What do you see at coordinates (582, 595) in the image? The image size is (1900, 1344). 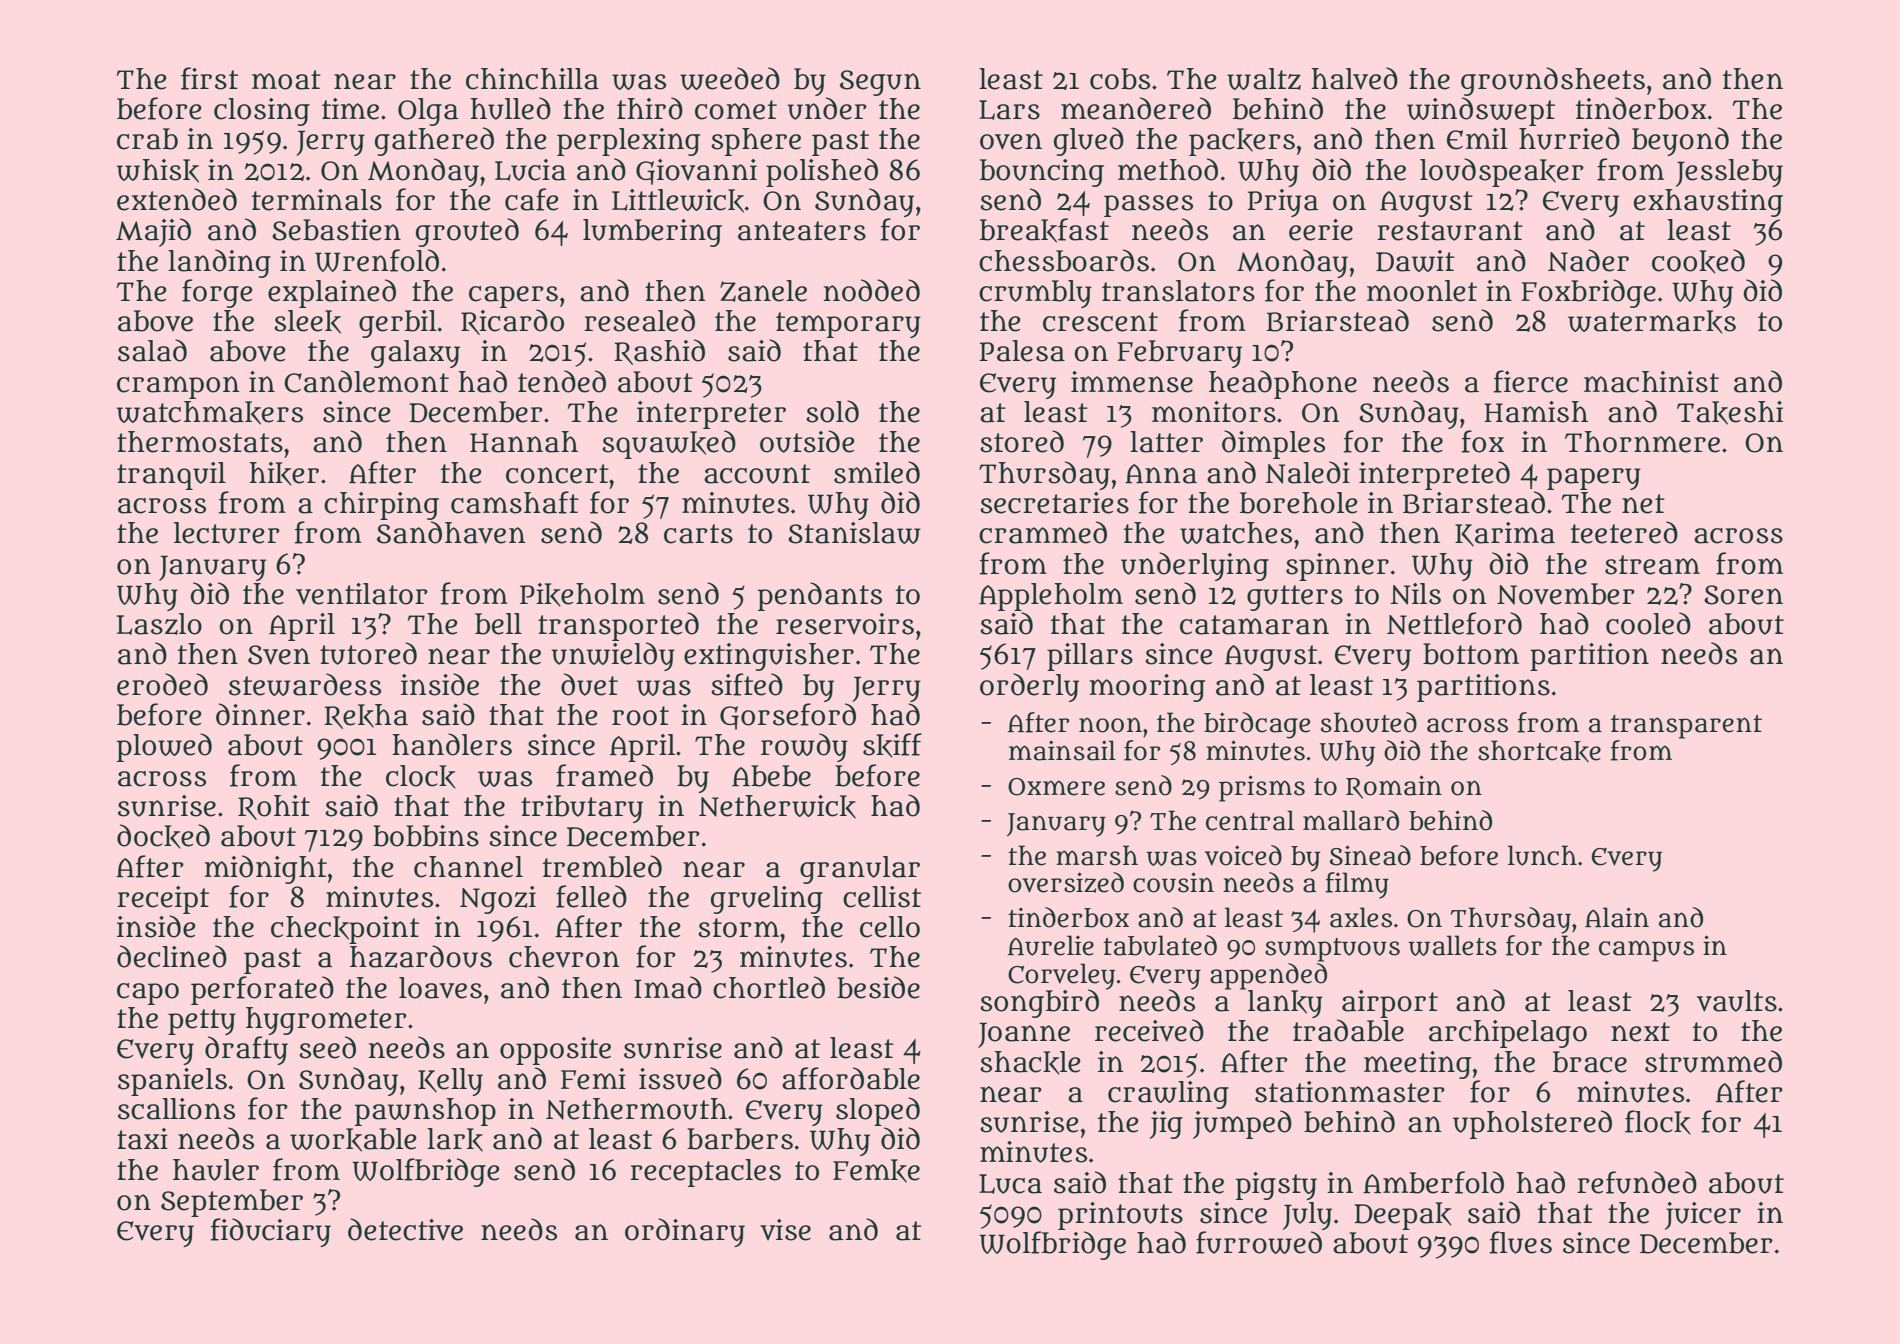 I see `Pikeholm` at bounding box center [582, 595].
